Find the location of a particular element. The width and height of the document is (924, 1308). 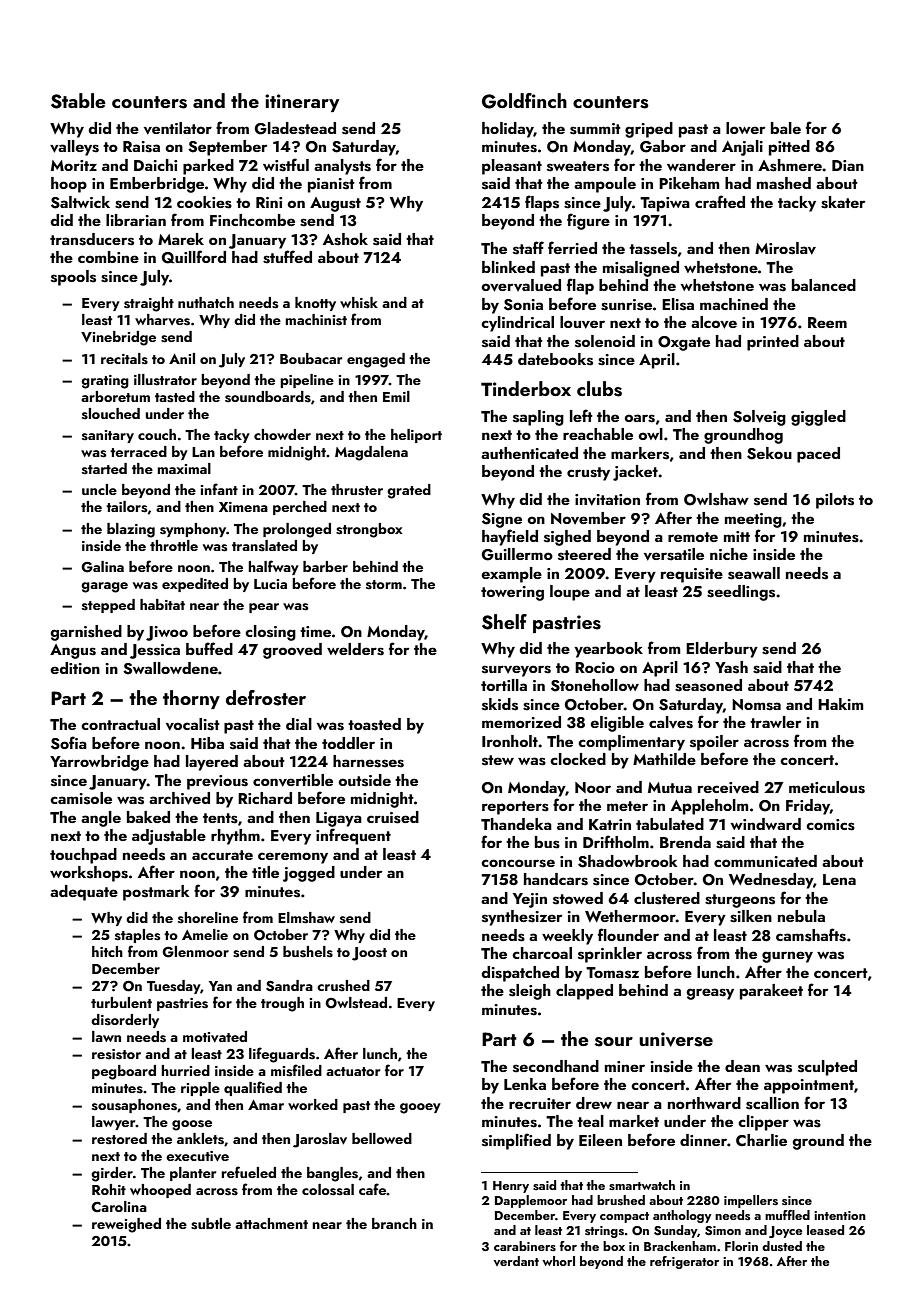

carabiners is located at coordinates (525, 1246).
